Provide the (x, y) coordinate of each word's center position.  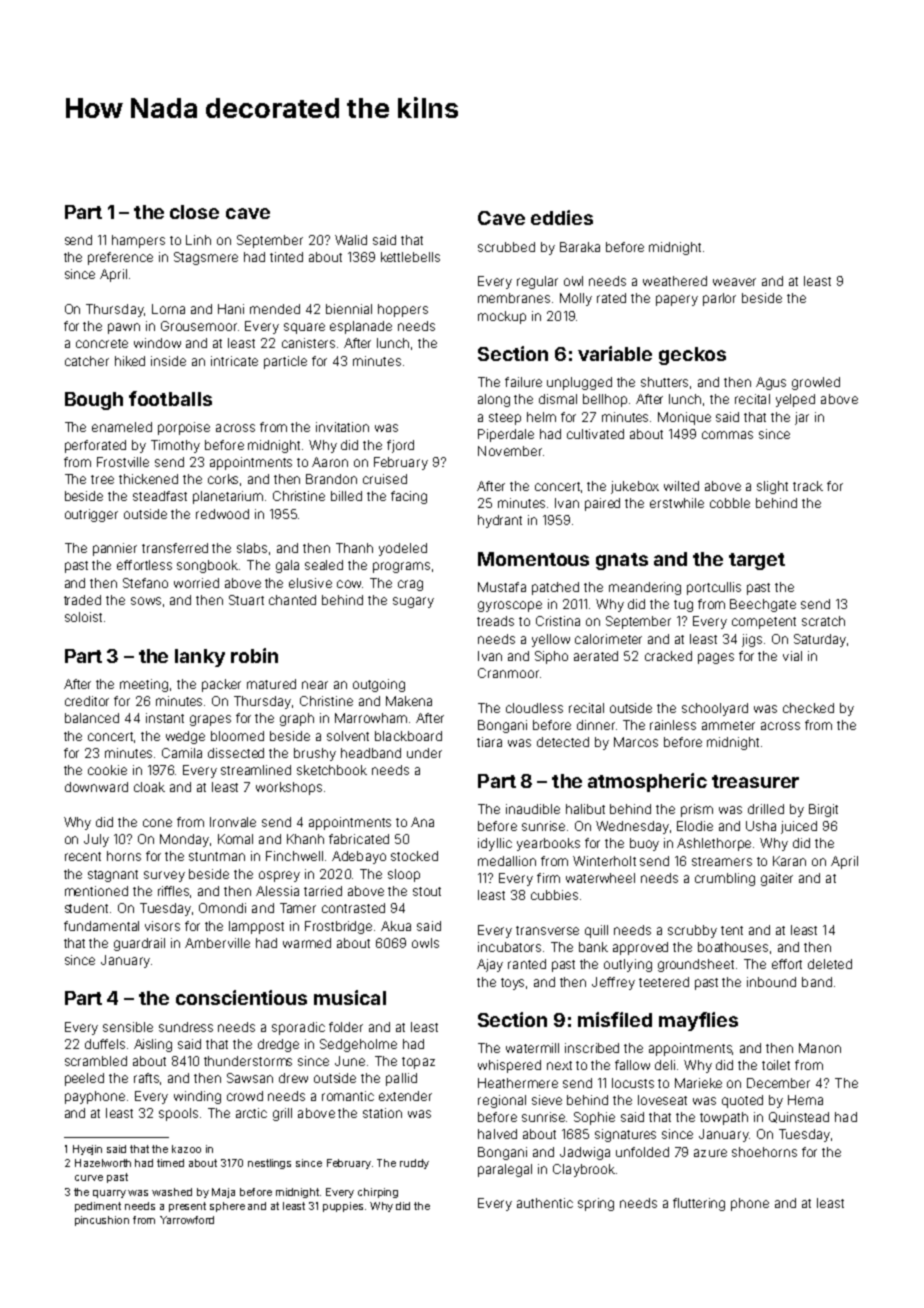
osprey (279, 876)
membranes (514, 298)
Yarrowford (187, 1220)
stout (427, 891)
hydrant (500, 521)
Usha (761, 826)
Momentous (533, 559)
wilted (681, 486)
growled (816, 383)
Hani (231, 309)
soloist (83, 617)
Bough (94, 401)
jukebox (635, 487)
